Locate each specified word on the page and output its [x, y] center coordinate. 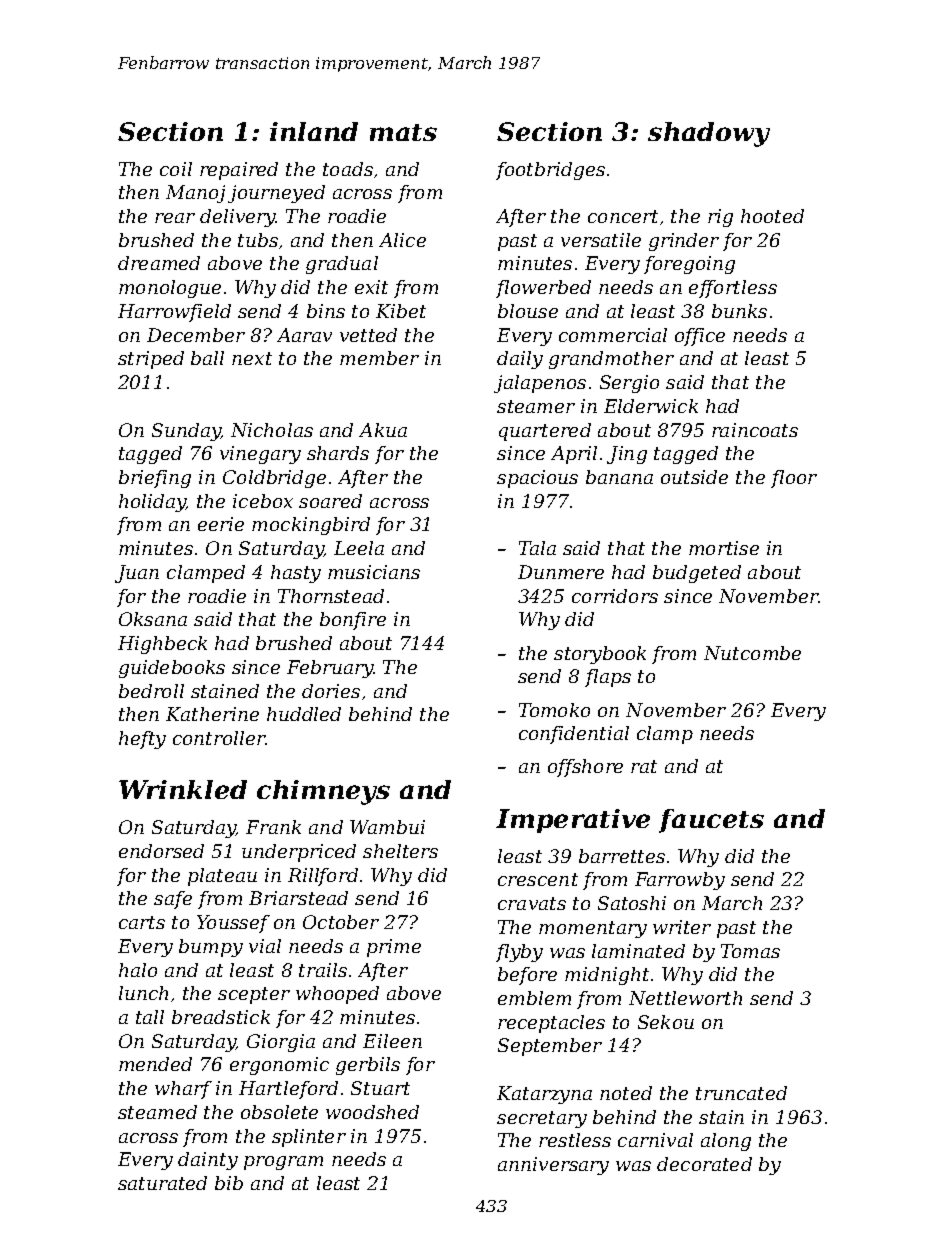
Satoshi [632, 903]
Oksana [153, 619]
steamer [536, 406]
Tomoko [554, 710]
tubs [258, 240]
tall [150, 1017]
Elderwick [651, 406]
